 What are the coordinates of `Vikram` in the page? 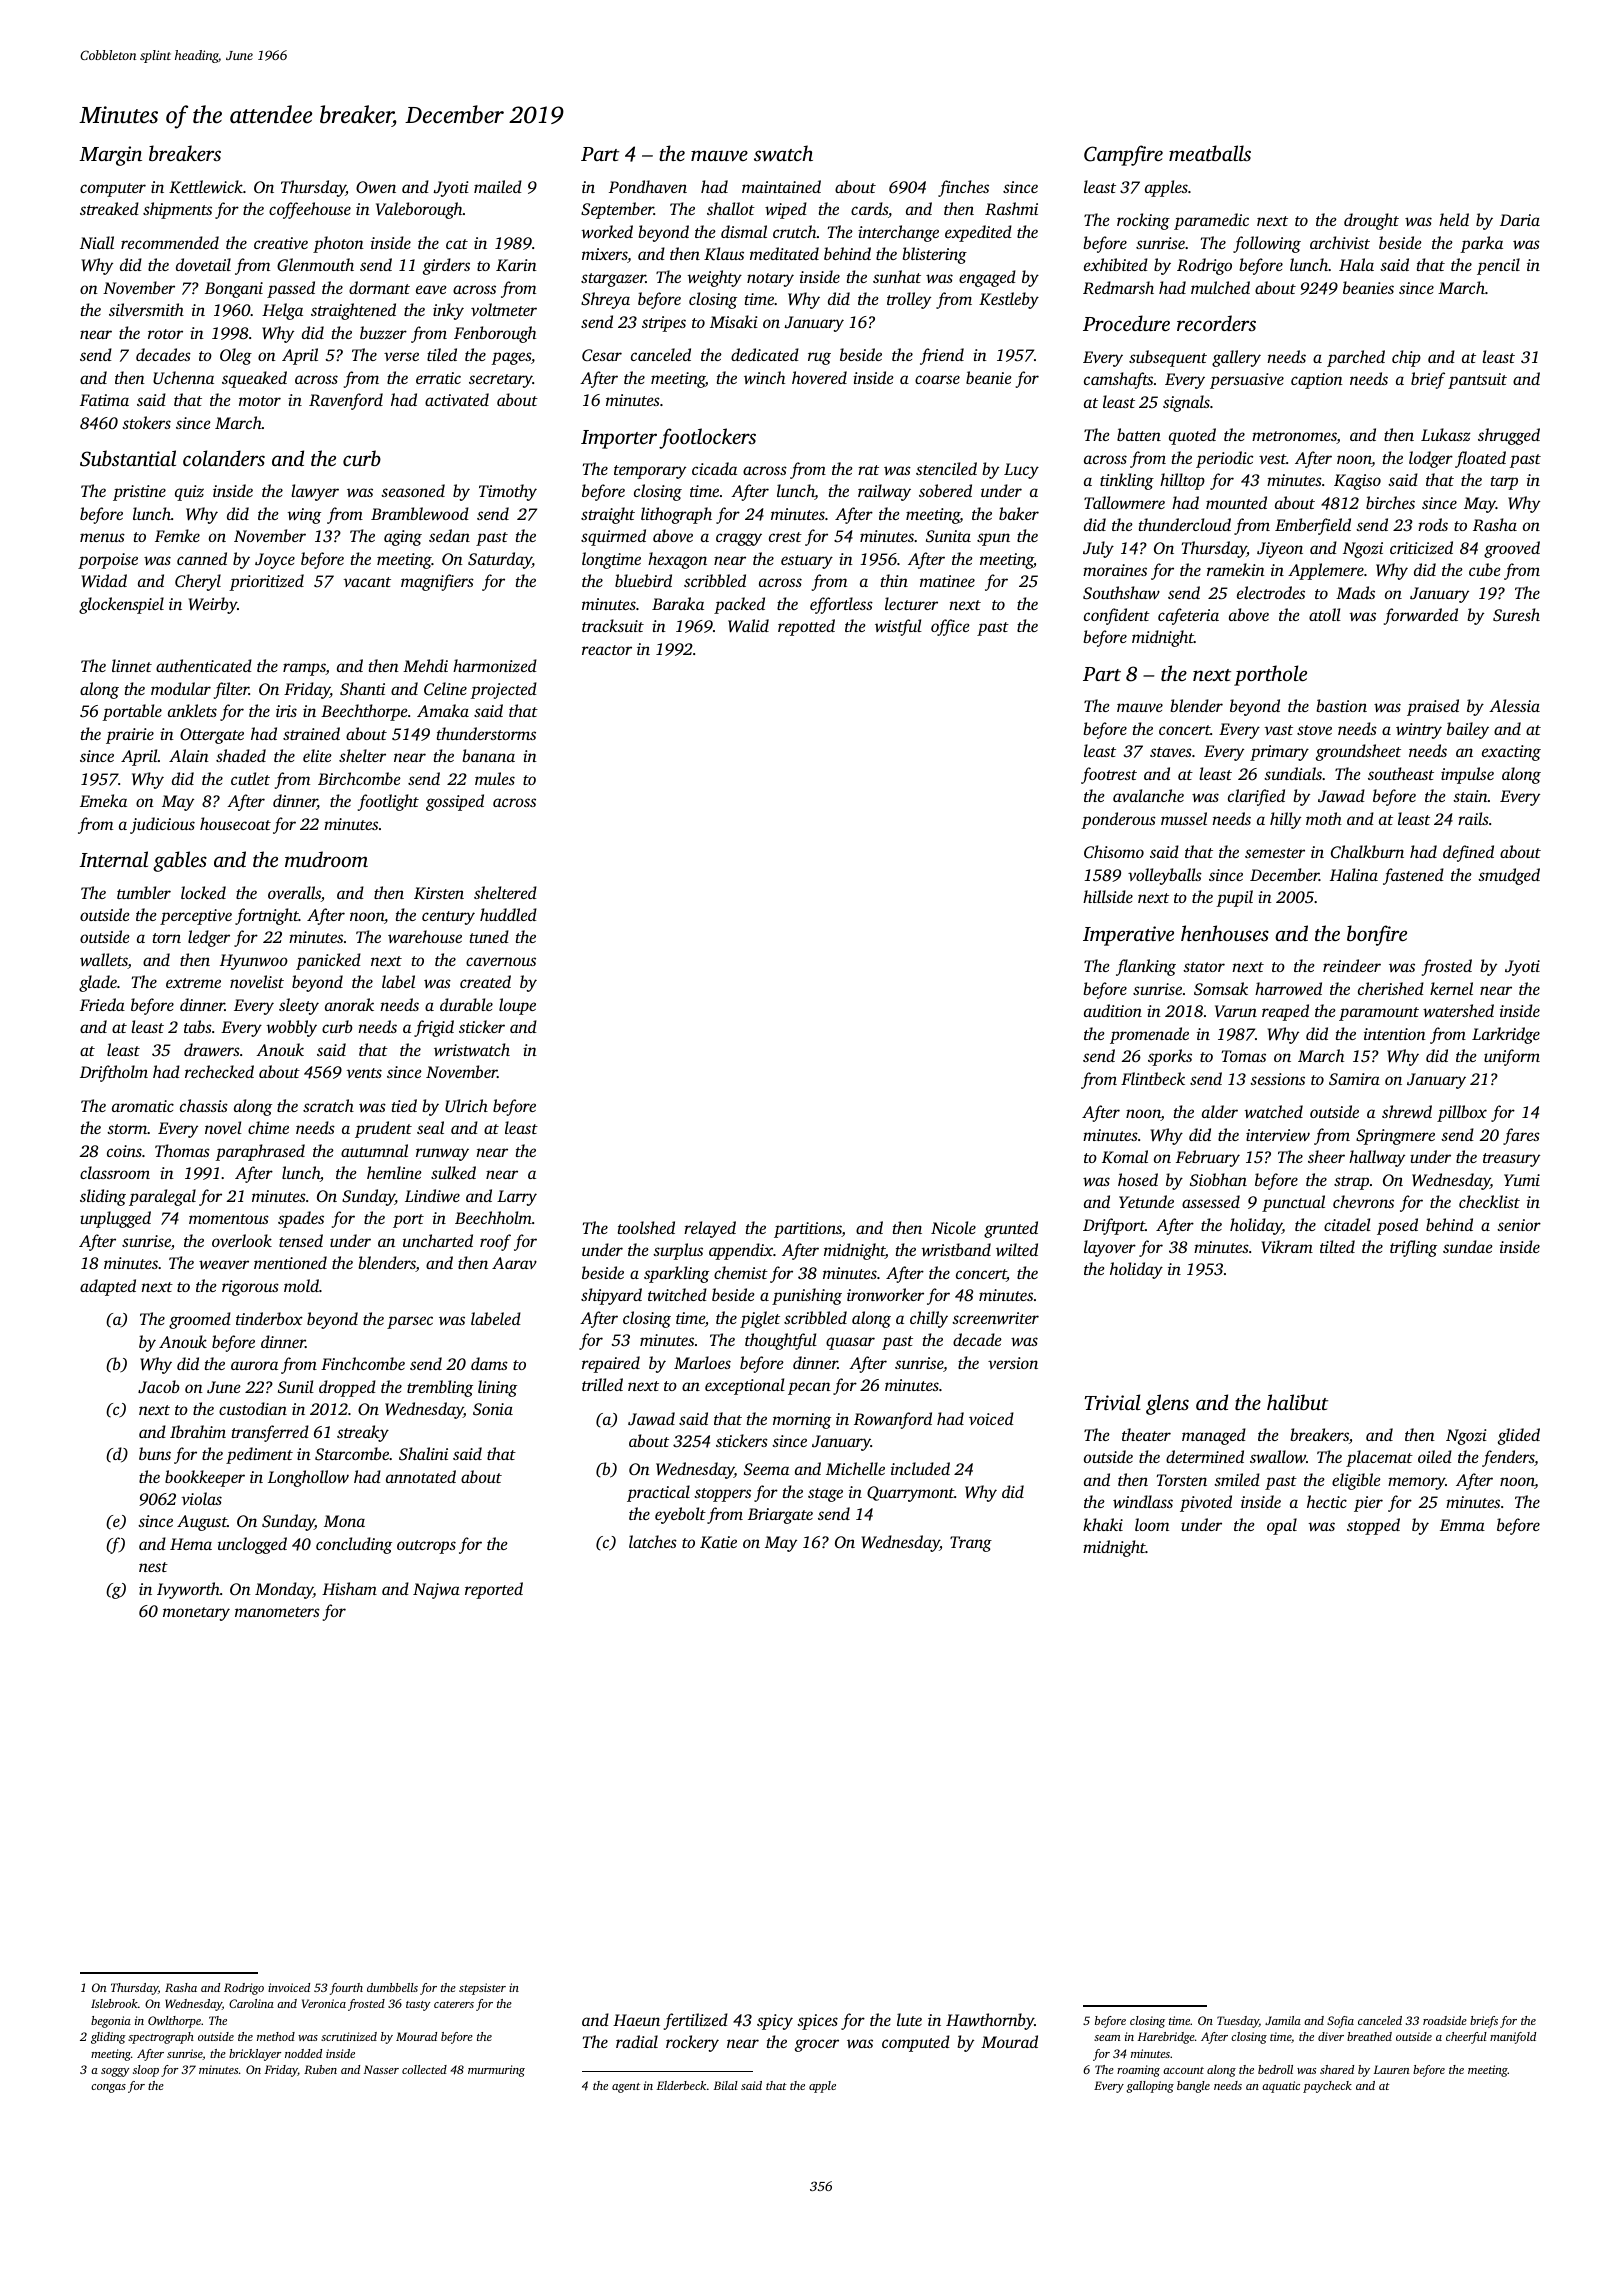 It's located at (1287, 1247).
